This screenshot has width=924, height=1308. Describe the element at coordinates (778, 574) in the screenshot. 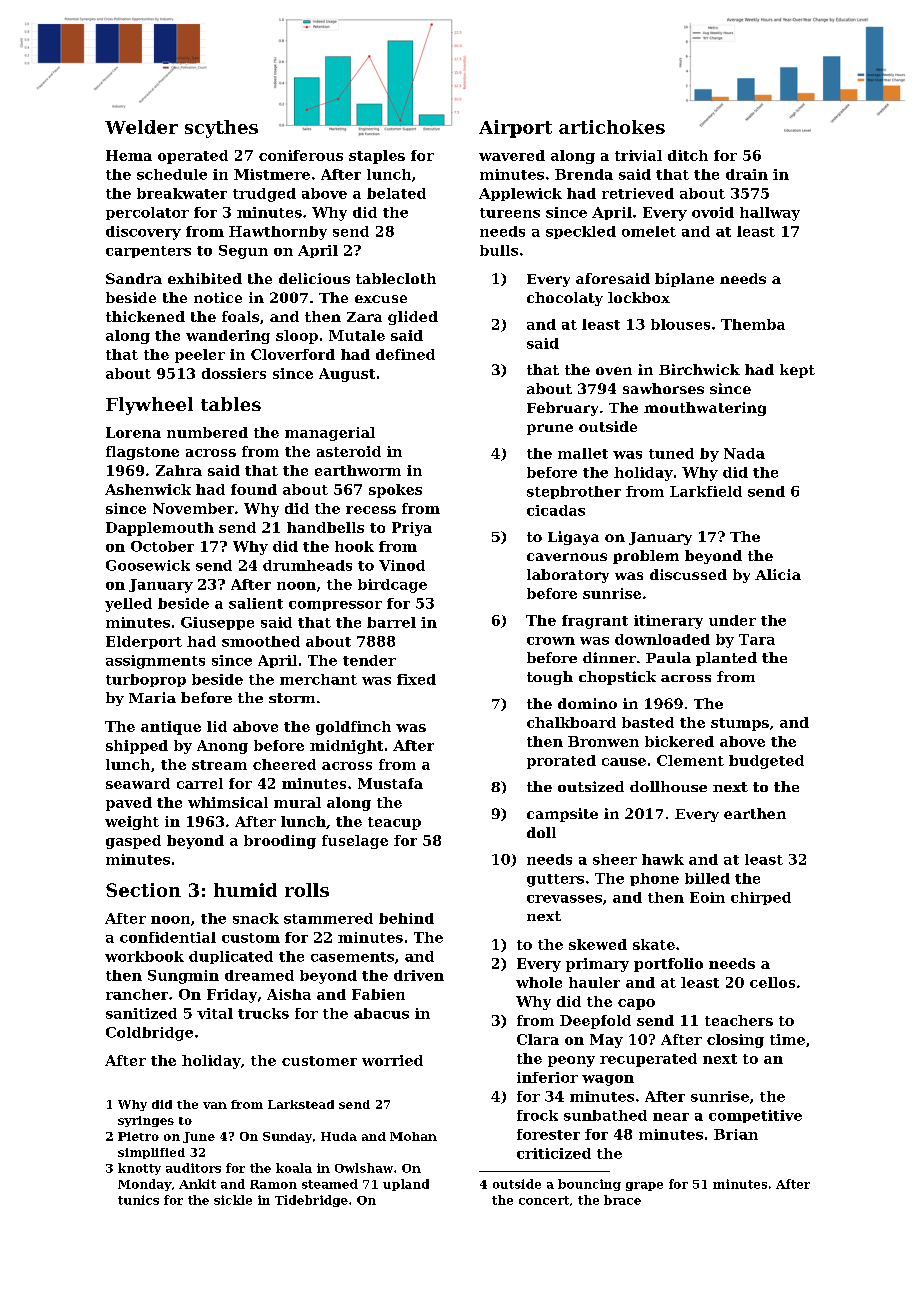

I see `Alicia` at that location.
